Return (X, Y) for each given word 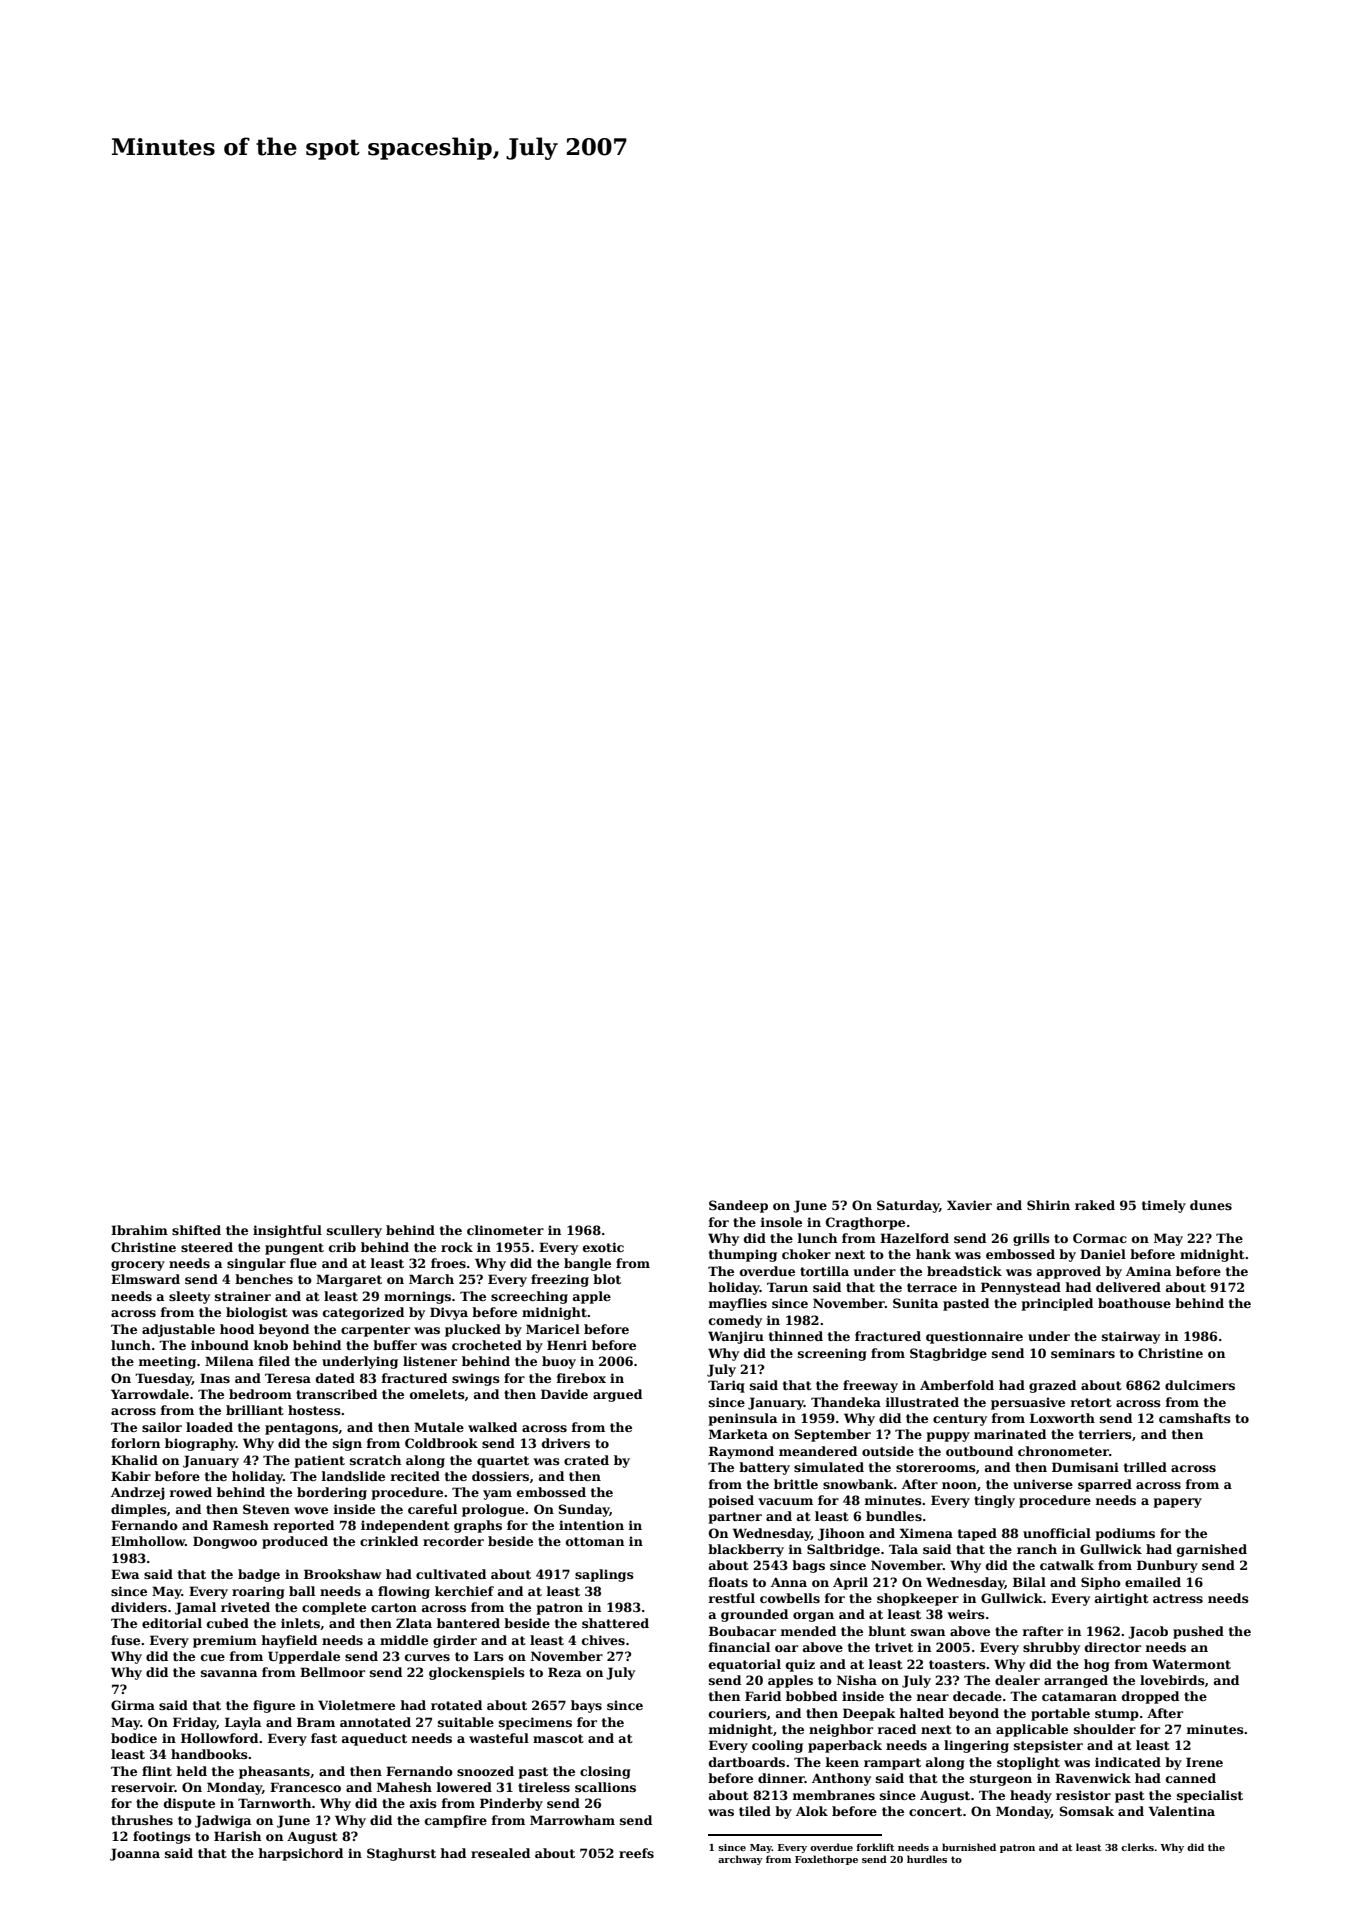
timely (1164, 1206)
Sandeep (738, 1206)
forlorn (135, 1443)
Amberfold (957, 1385)
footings (162, 1837)
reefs (636, 1853)
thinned (796, 1336)
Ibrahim (139, 1230)
